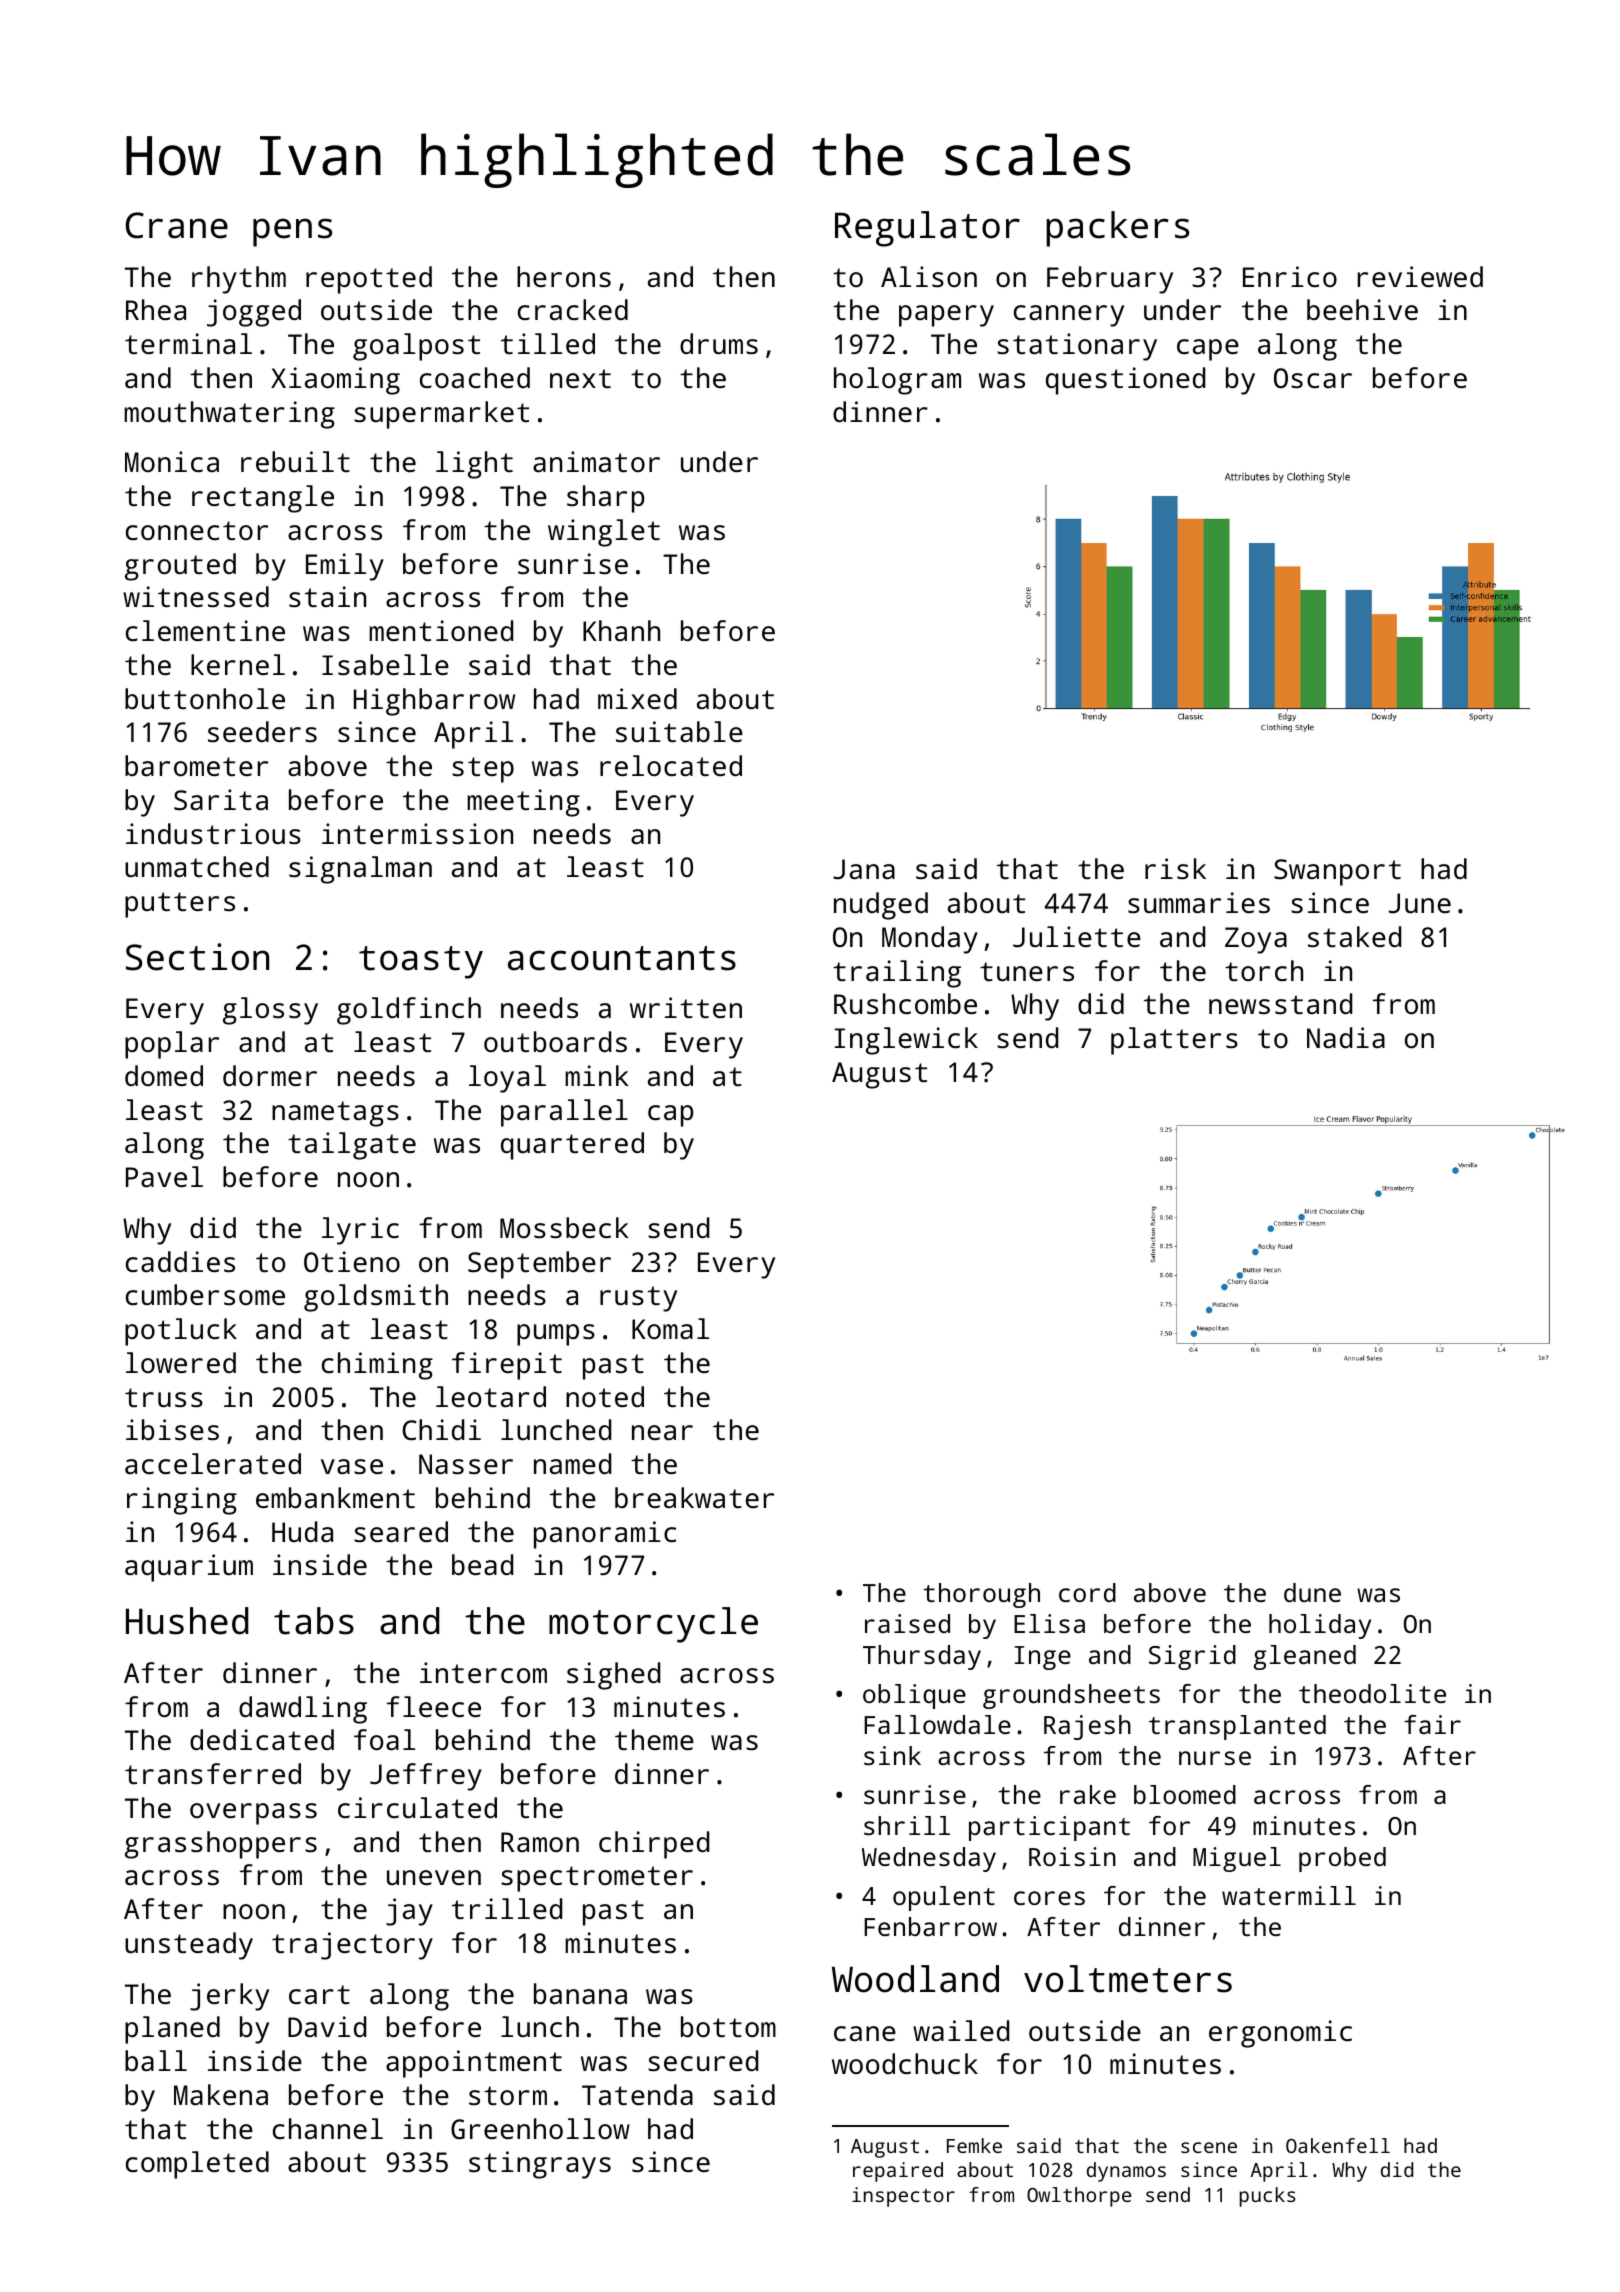 This page has height=2292, width=1620. Describe the element at coordinates (927, 229) in the page. I see `Regulator` at that location.
